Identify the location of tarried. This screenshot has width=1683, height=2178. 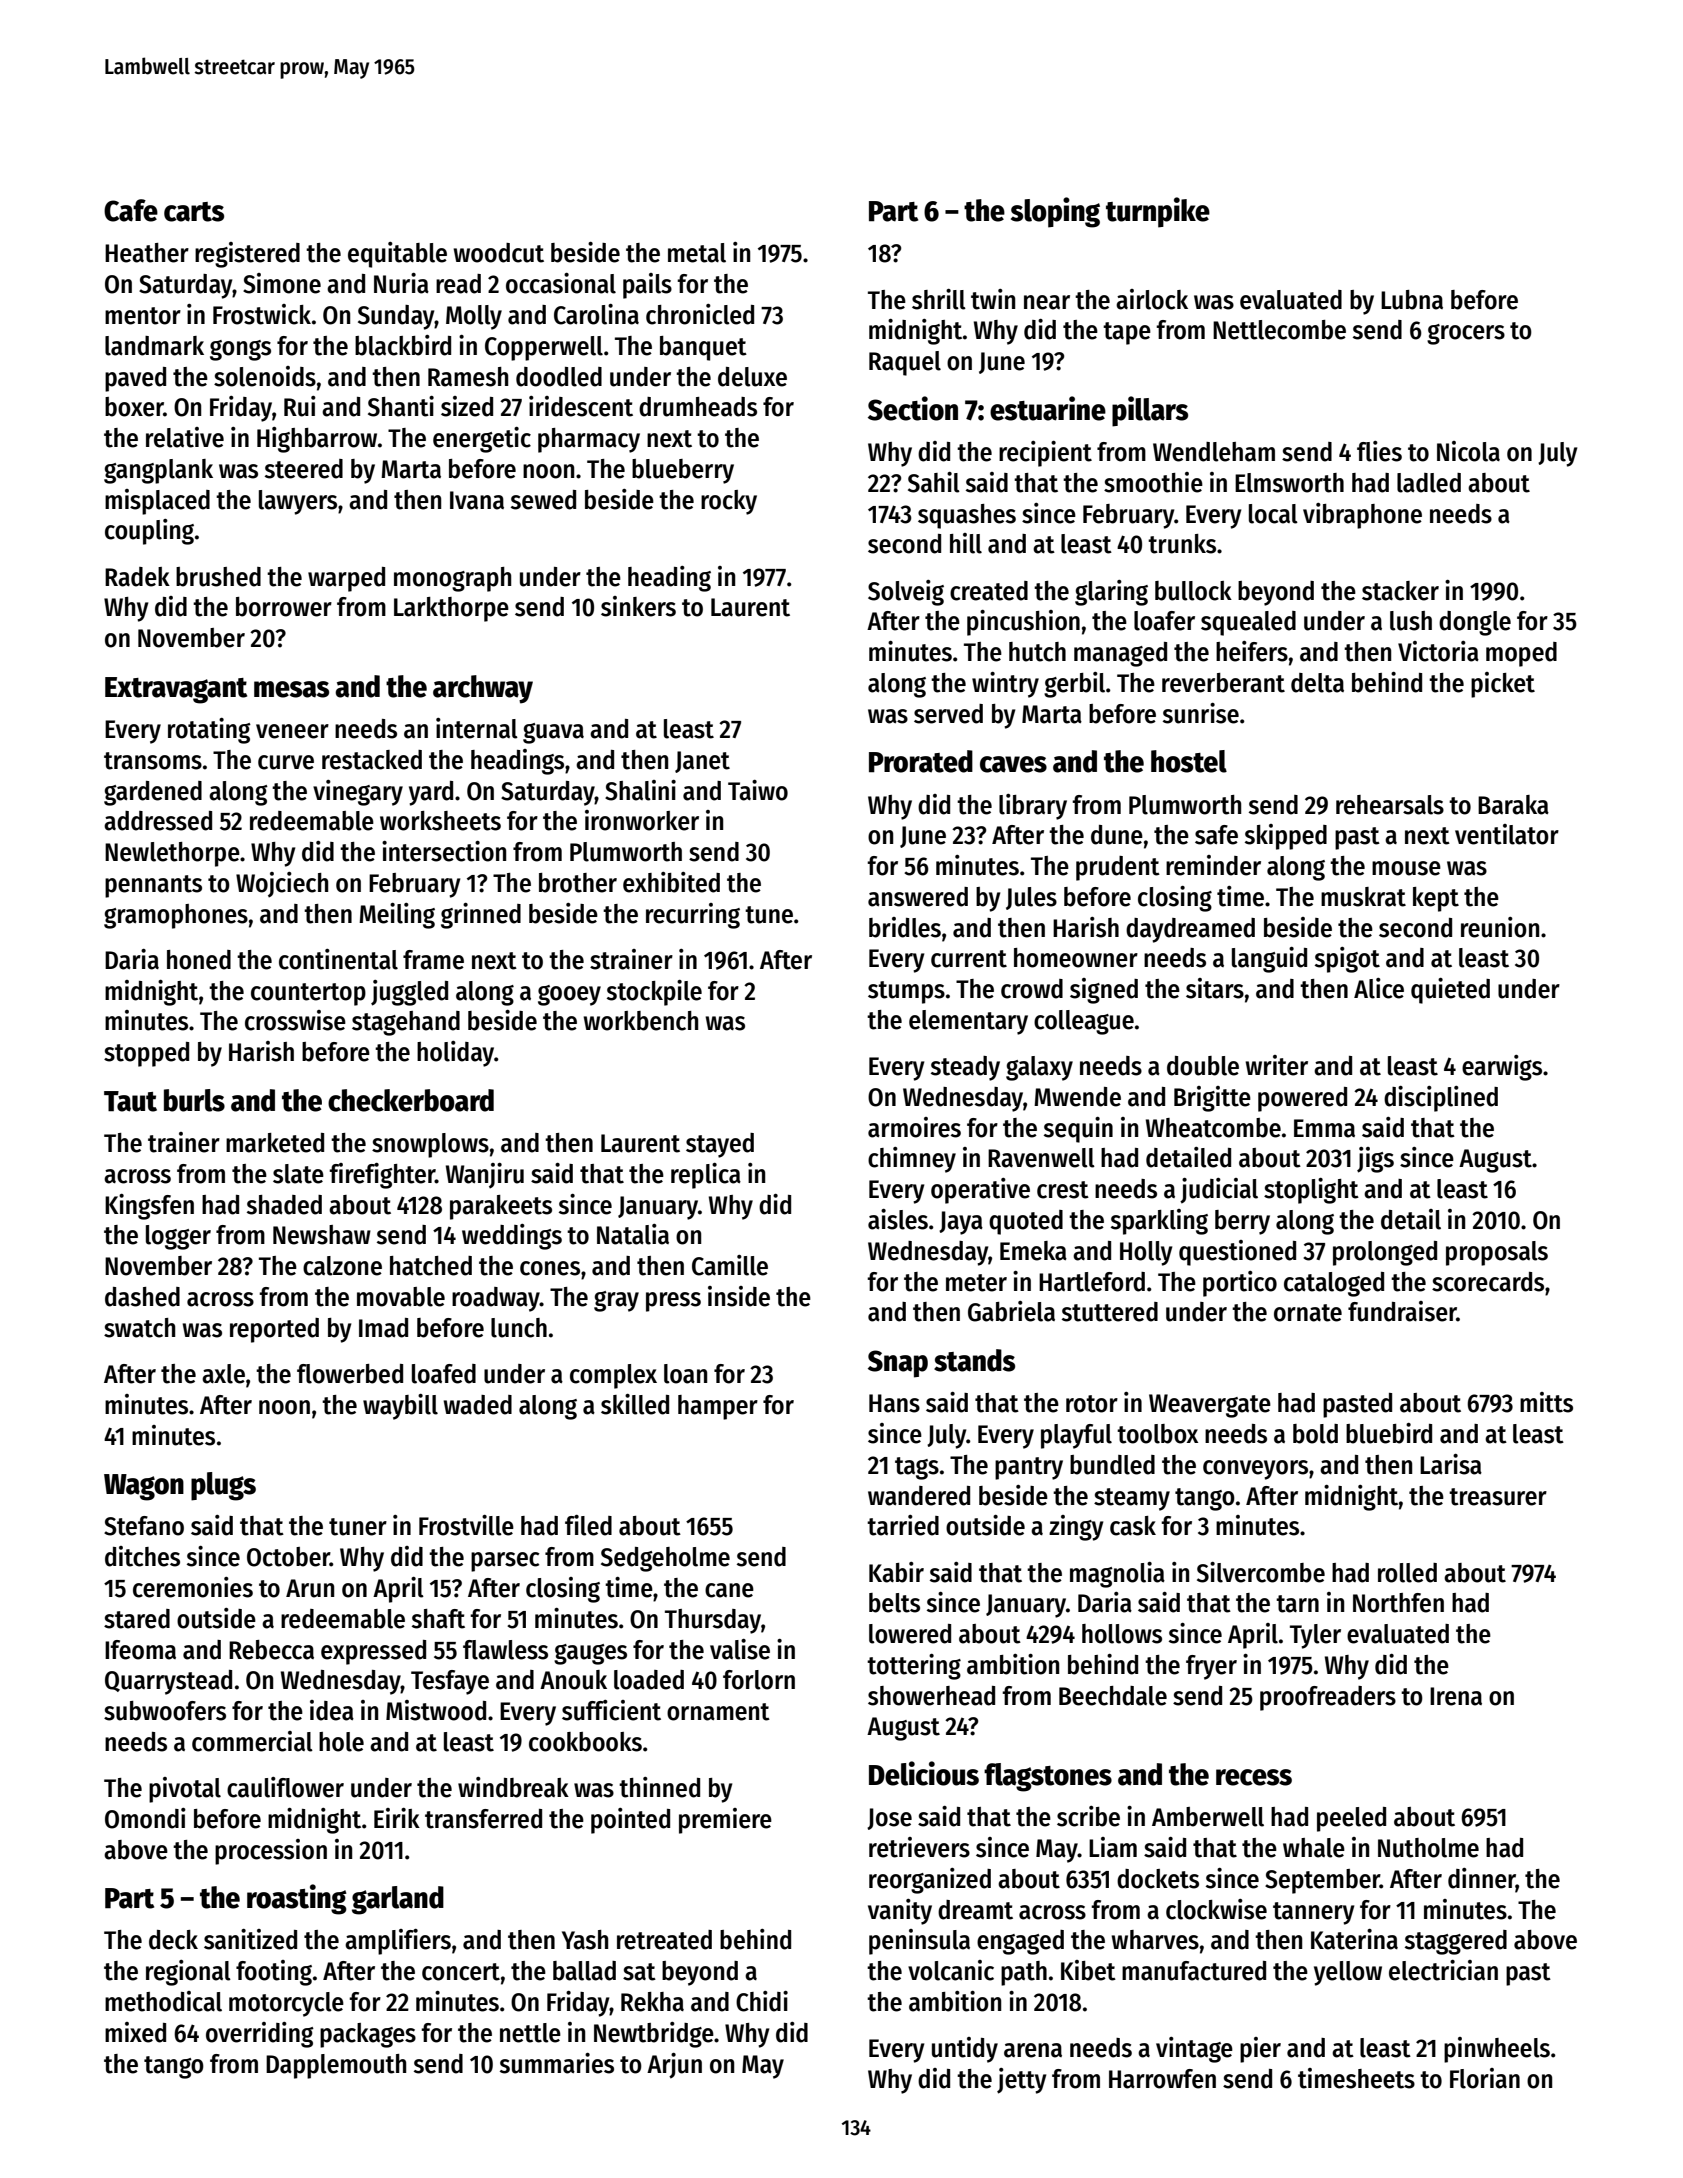
(903, 1525).
